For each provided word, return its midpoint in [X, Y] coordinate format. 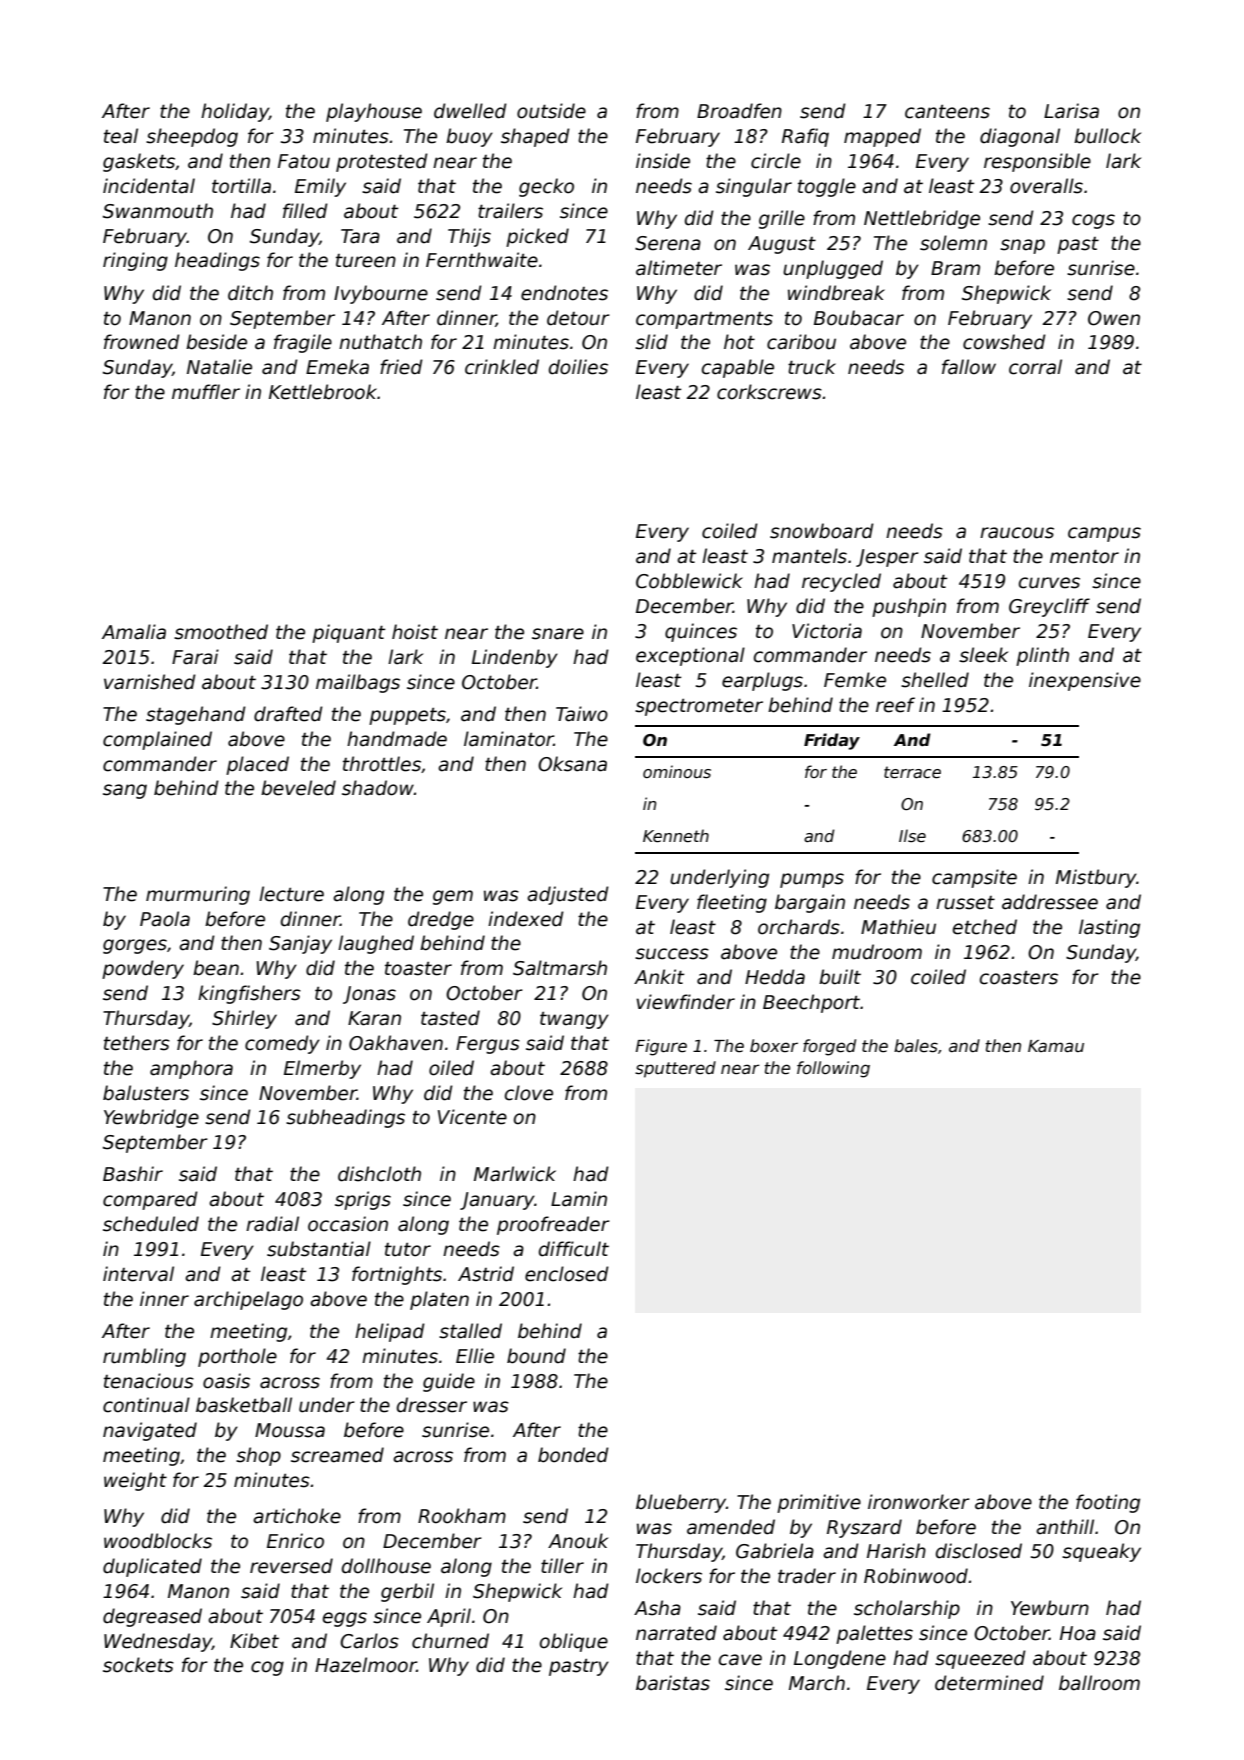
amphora [191, 1069]
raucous [1017, 533]
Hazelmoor [366, 1665]
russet [965, 903]
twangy [574, 1020]
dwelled [470, 111]
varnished [150, 682]
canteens [947, 112]
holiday [235, 112]
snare [558, 634]
